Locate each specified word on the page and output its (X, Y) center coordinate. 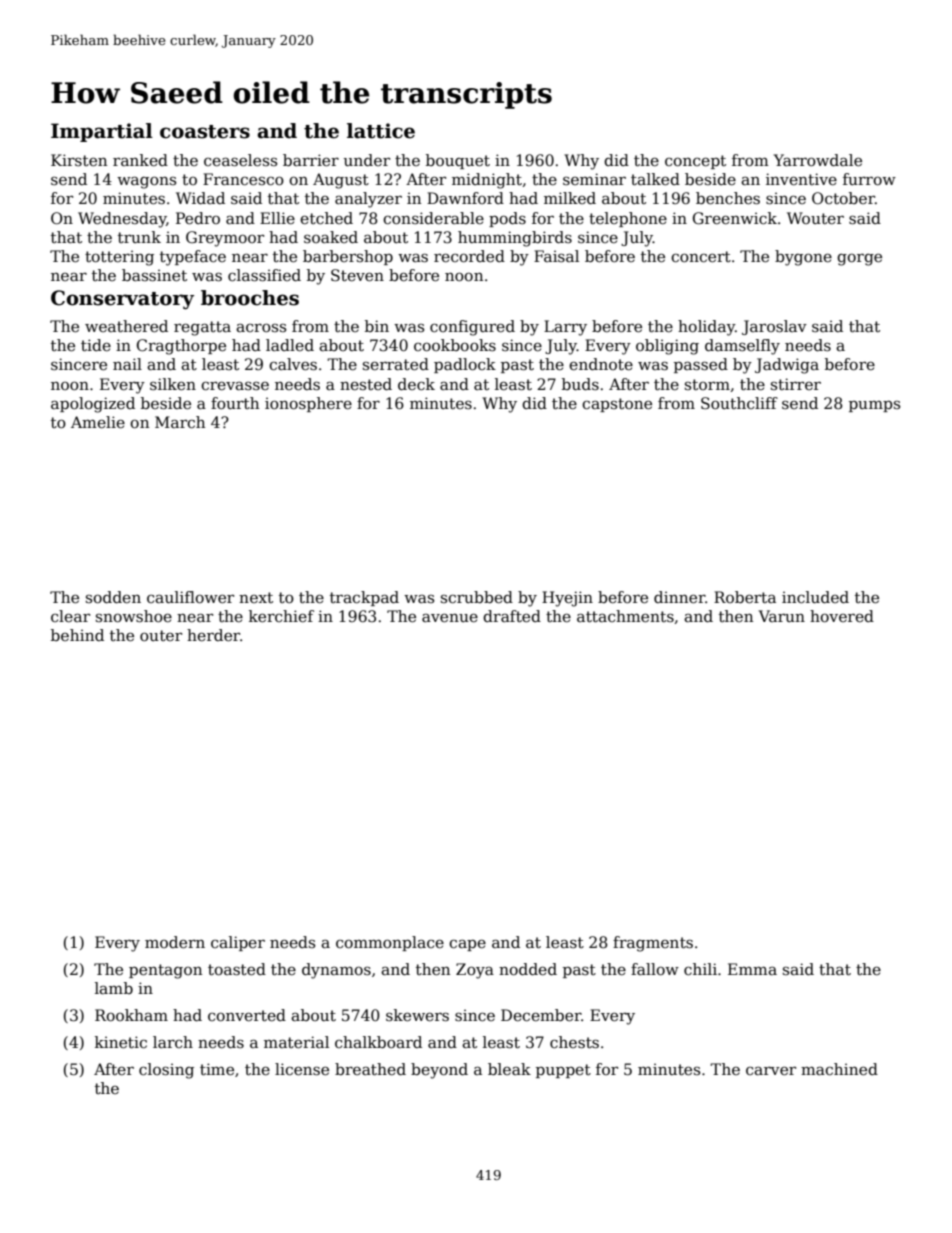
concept (695, 162)
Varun (782, 616)
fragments (653, 944)
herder (213, 635)
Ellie (277, 218)
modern (175, 942)
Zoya (475, 971)
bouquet (458, 161)
